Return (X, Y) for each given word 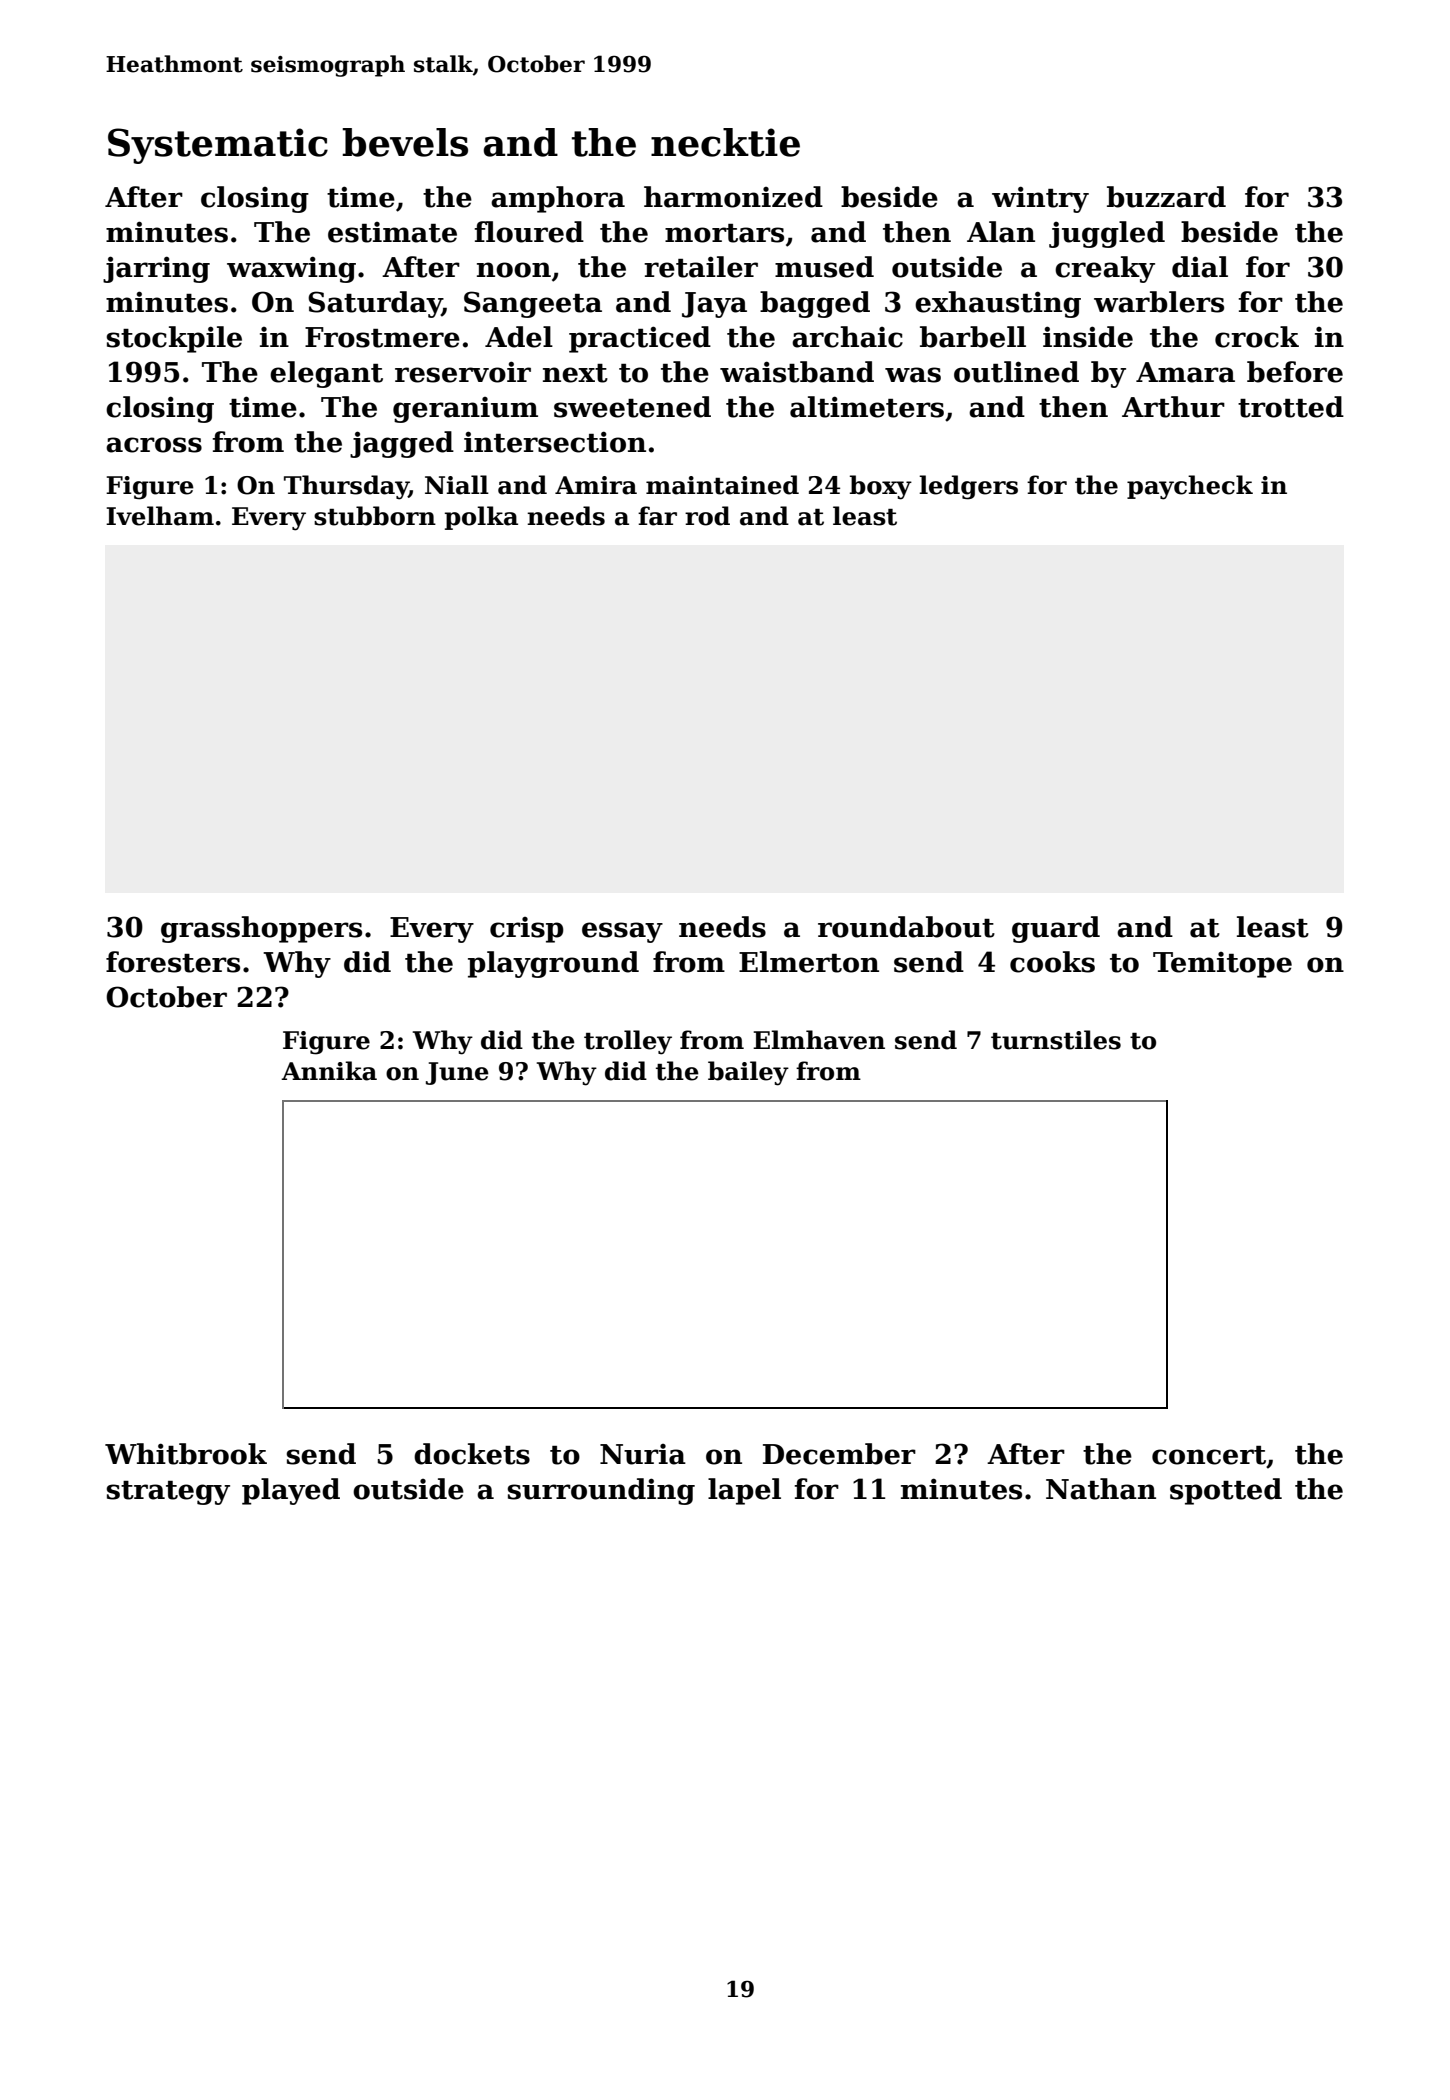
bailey (748, 1073)
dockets (472, 1454)
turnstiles (1056, 1040)
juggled (1107, 234)
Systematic (218, 146)
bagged (815, 304)
